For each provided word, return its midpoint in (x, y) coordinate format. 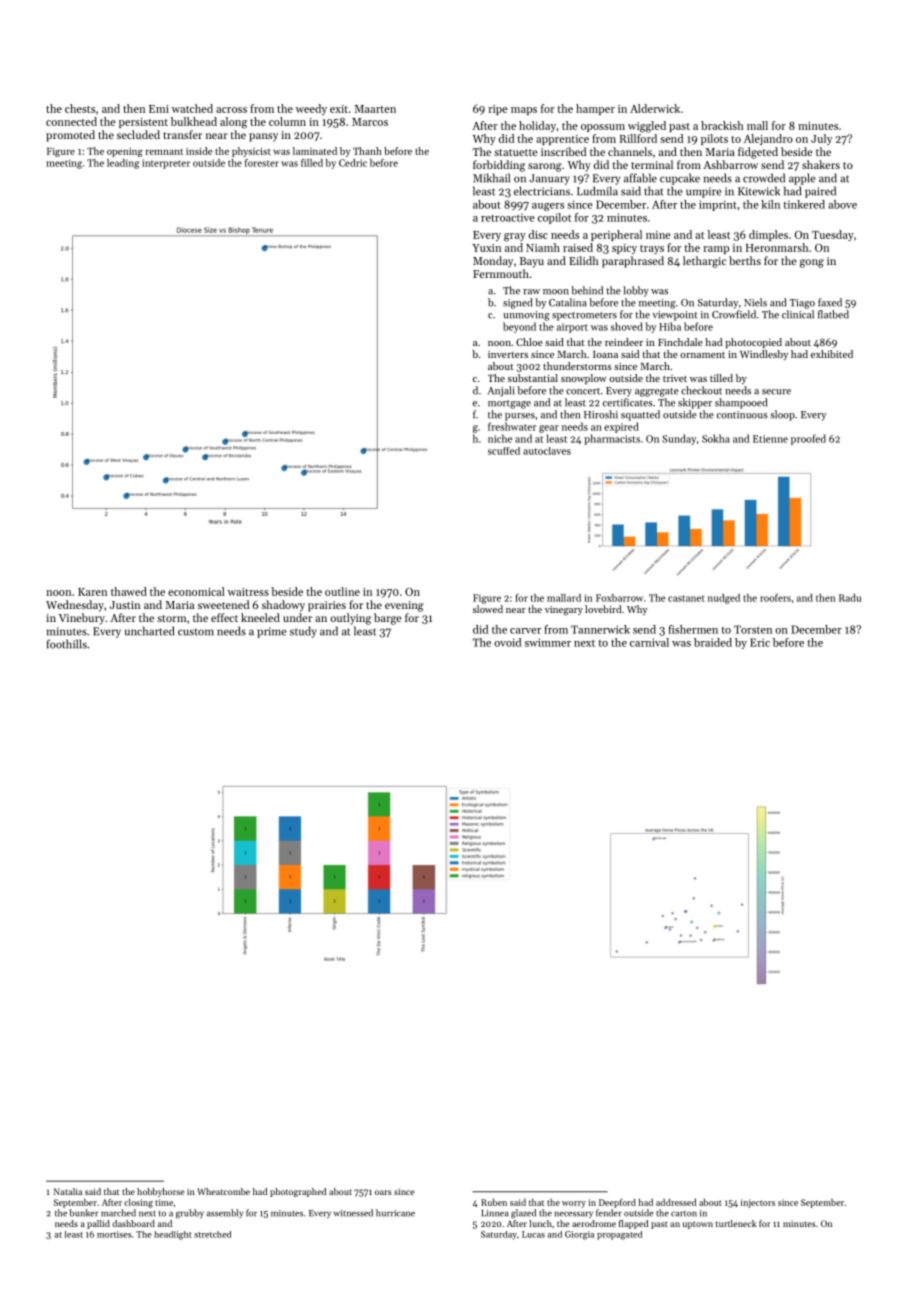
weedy (311, 109)
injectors (758, 1203)
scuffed (504, 451)
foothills (67, 644)
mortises (114, 1234)
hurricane (395, 1213)
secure (776, 392)
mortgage (509, 404)
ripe (498, 110)
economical (196, 591)
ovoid (507, 642)
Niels (755, 302)
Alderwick (655, 108)
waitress (248, 592)
